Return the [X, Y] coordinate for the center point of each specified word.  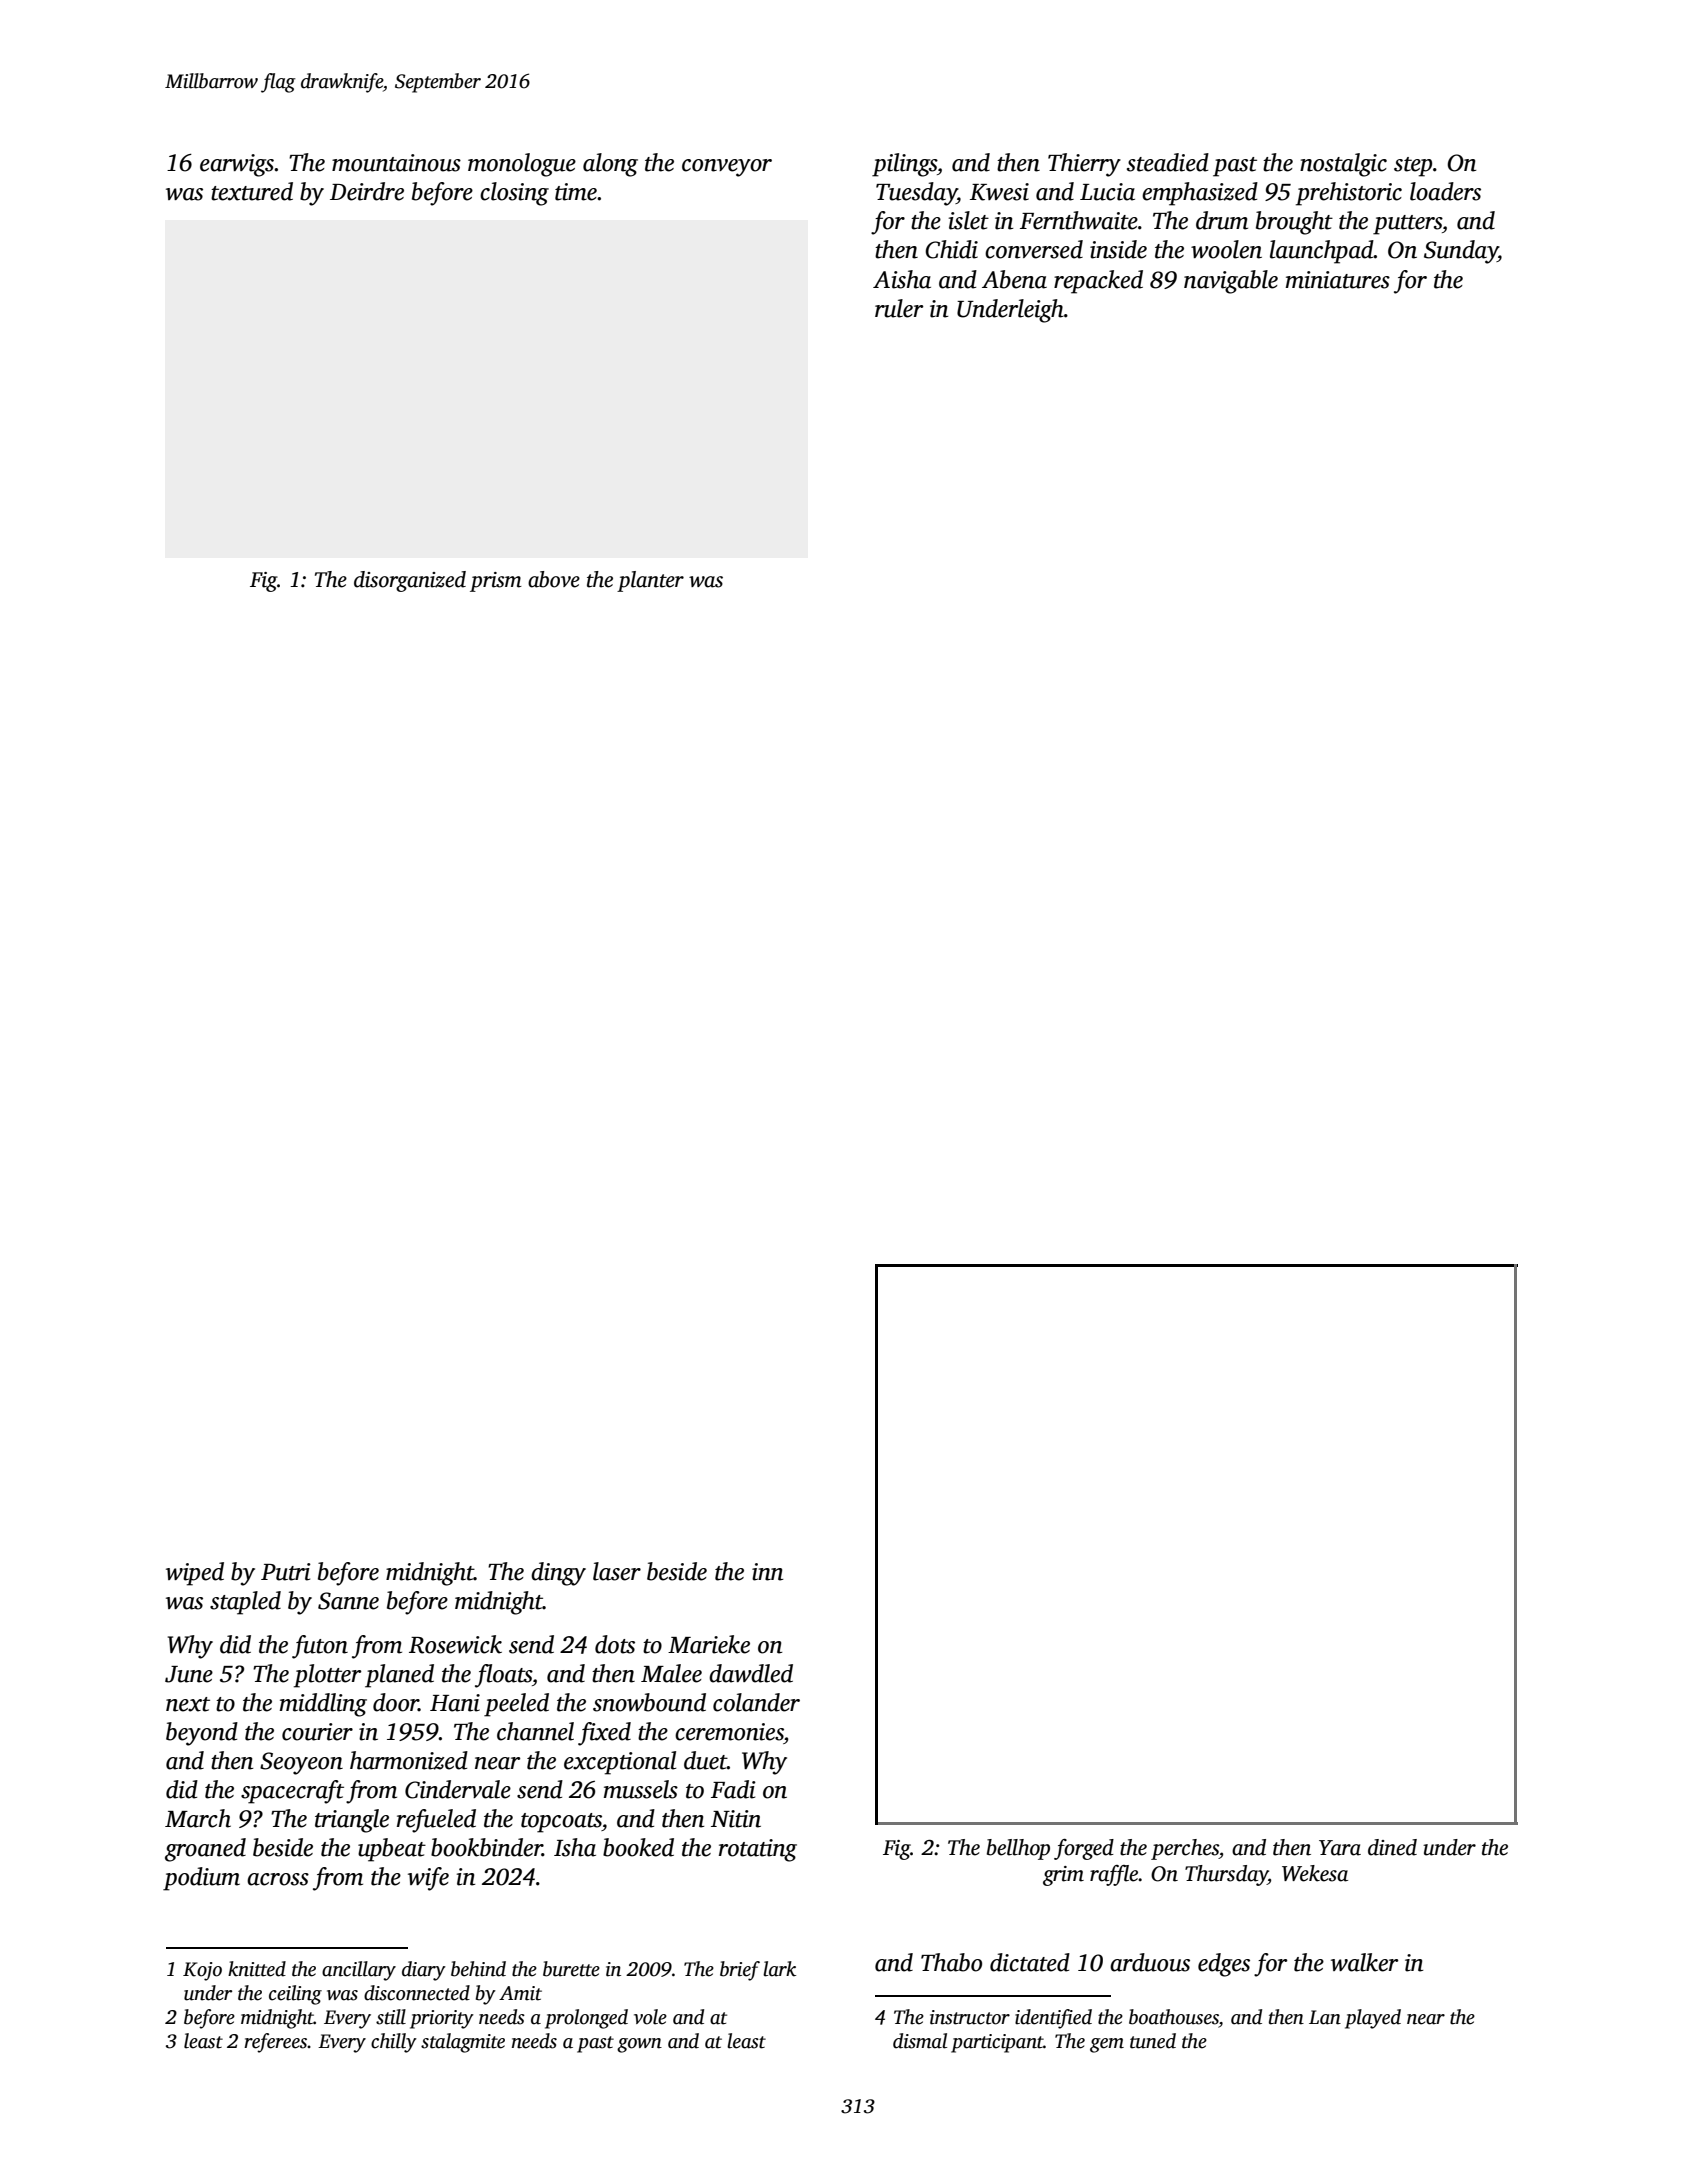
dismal [920, 2041]
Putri [286, 1572]
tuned [1153, 2041]
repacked [1098, 282]
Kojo [202, 1971]
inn [767, 1572]
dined [1392, 1847]
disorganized [410, 581]
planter [650, 581]
